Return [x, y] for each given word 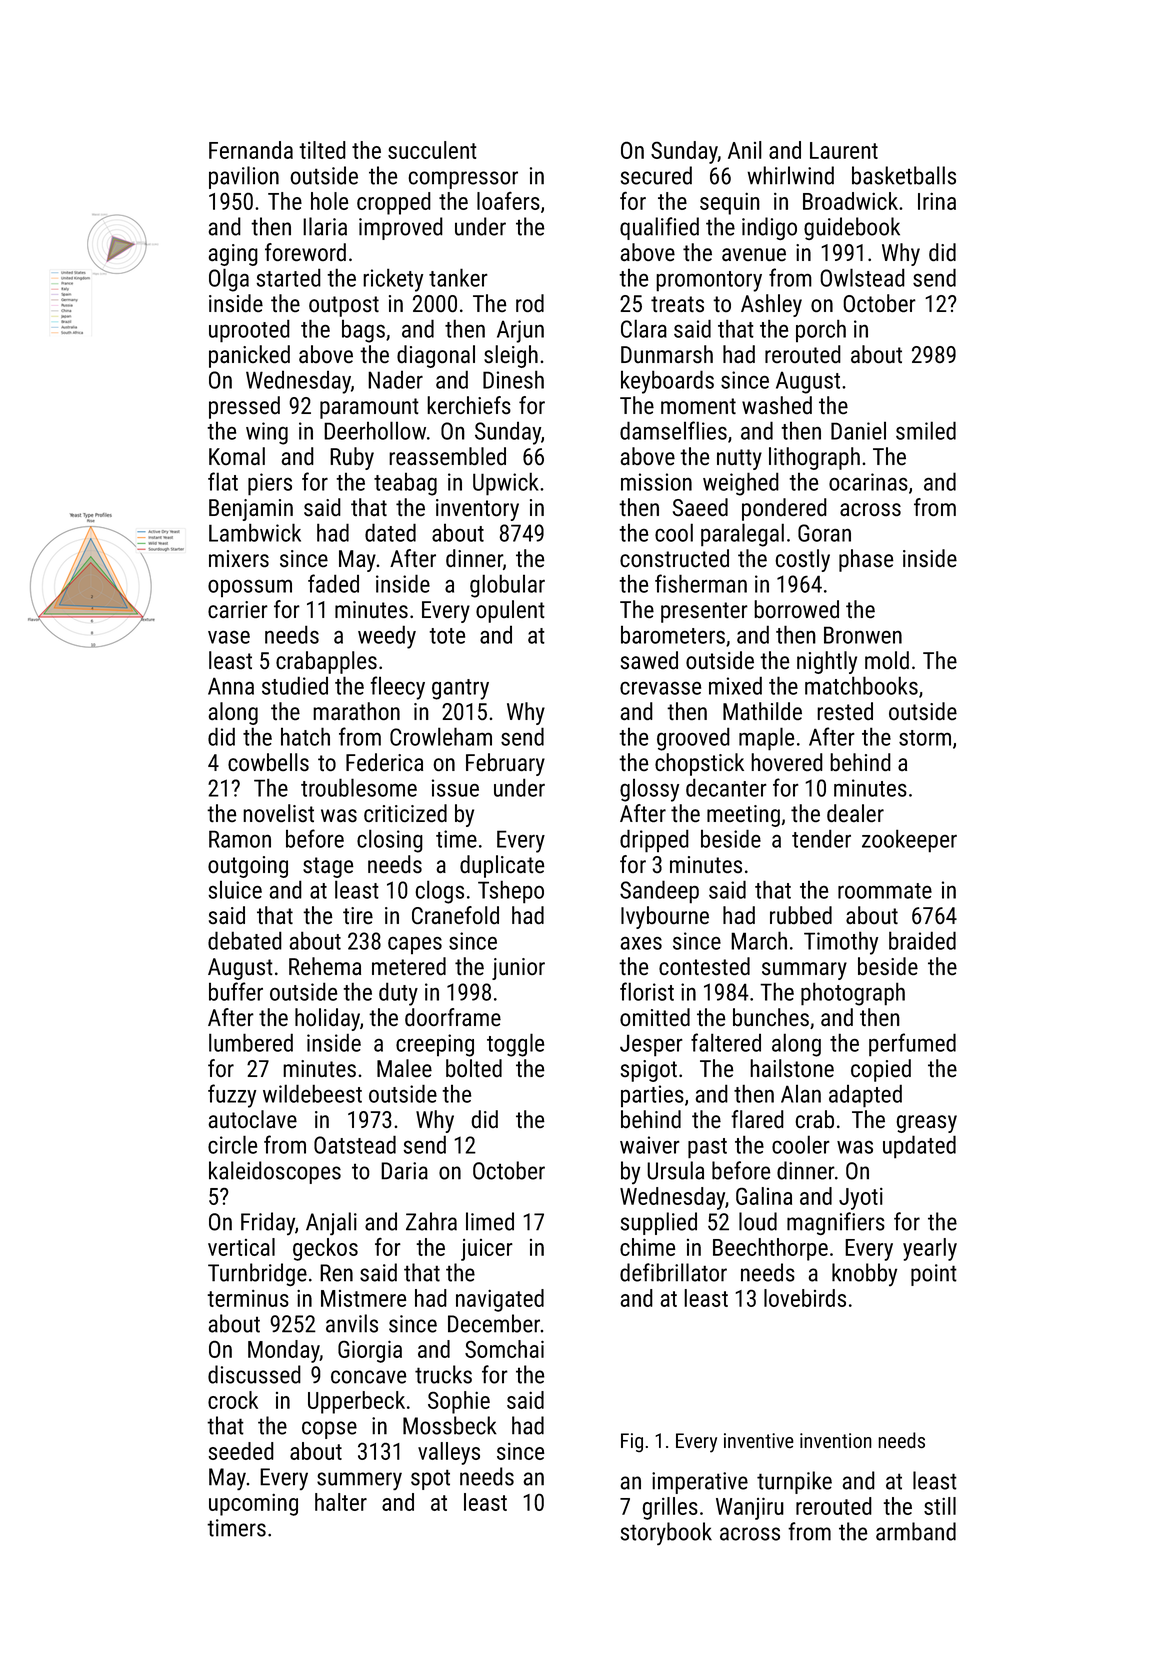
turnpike [794, 1482]
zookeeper [909, 841]
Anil [745, 150]
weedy [387, 637]
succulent [432, 150]
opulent [510, 611]
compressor [463, 180]
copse [329, 1430]
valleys [449, 1453]
